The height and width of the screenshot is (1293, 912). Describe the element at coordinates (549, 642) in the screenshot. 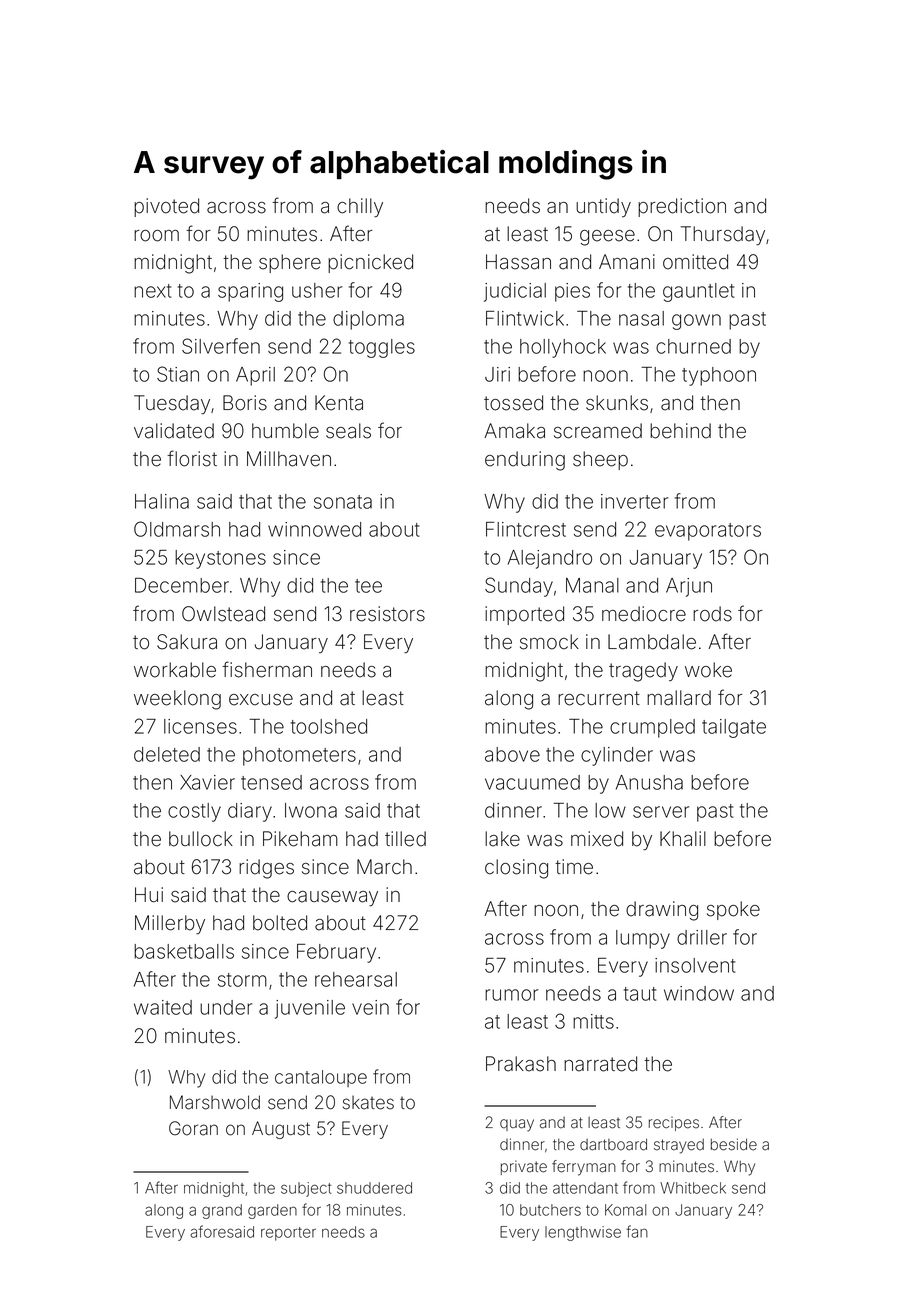

I see `smock` at that location.
